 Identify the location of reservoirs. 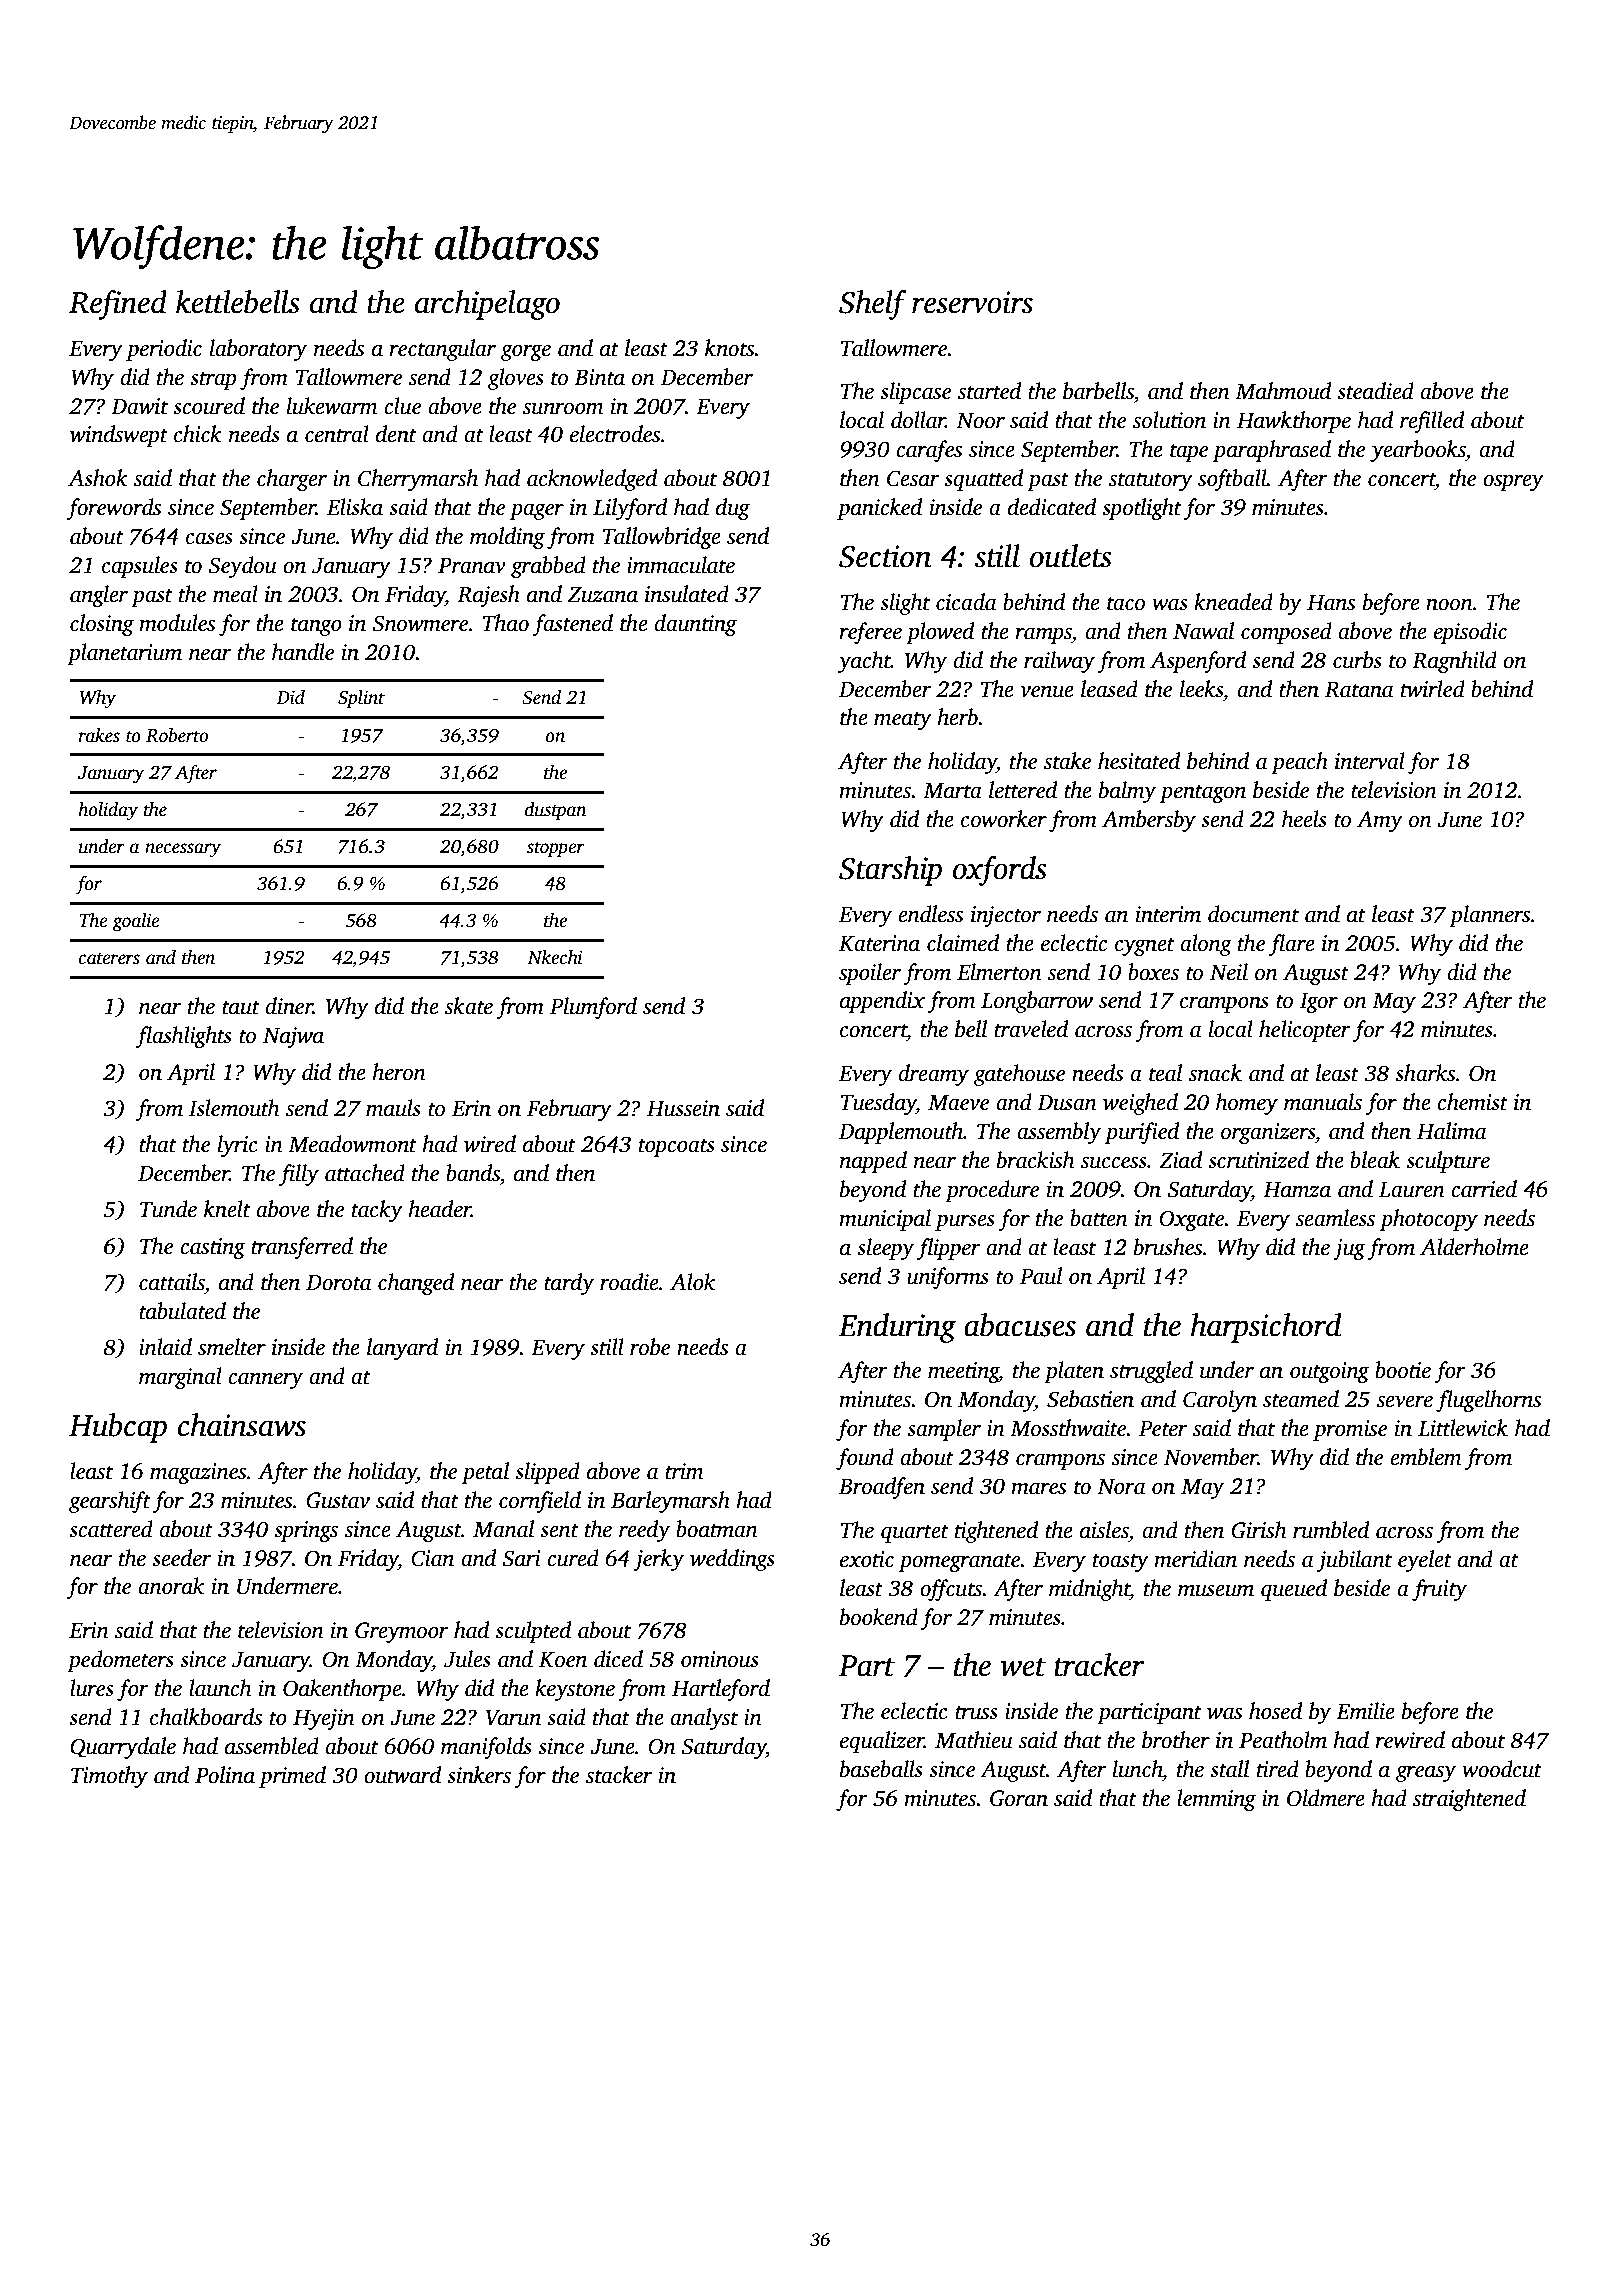
(972, 302).
